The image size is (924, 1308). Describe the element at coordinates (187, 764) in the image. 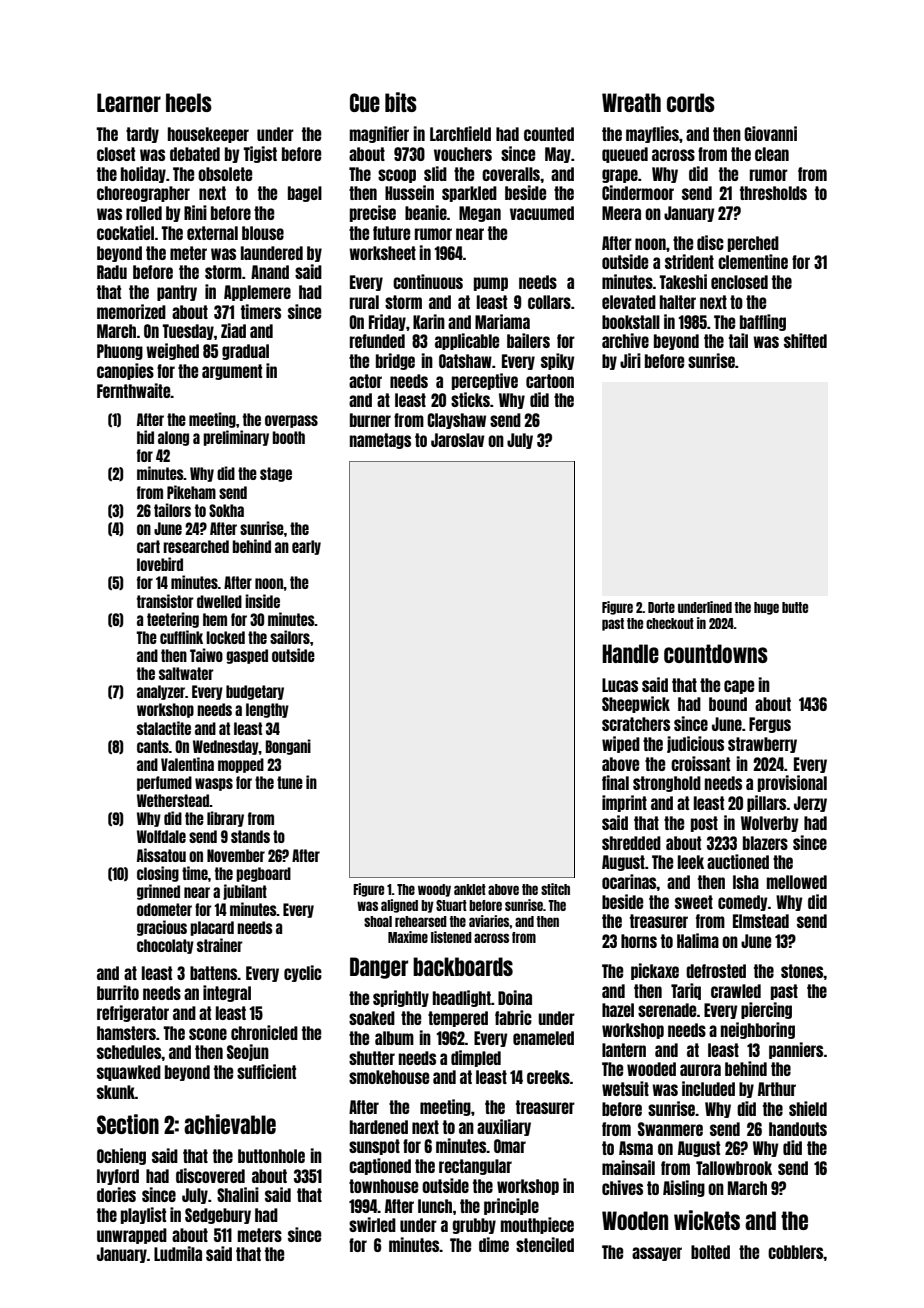

I see `Valentina` at that location.
